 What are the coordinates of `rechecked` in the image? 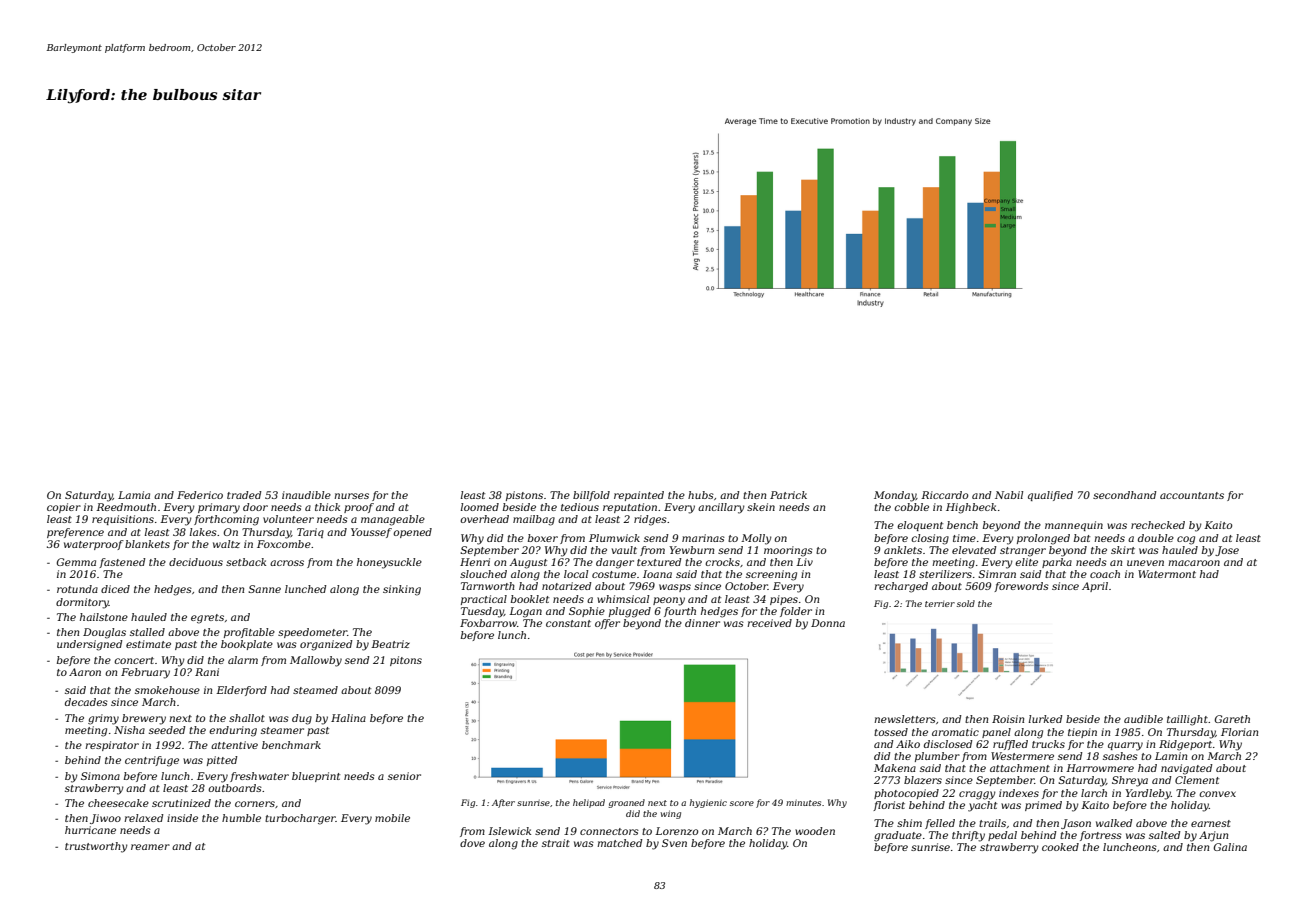 It's located at (1158, 525).
